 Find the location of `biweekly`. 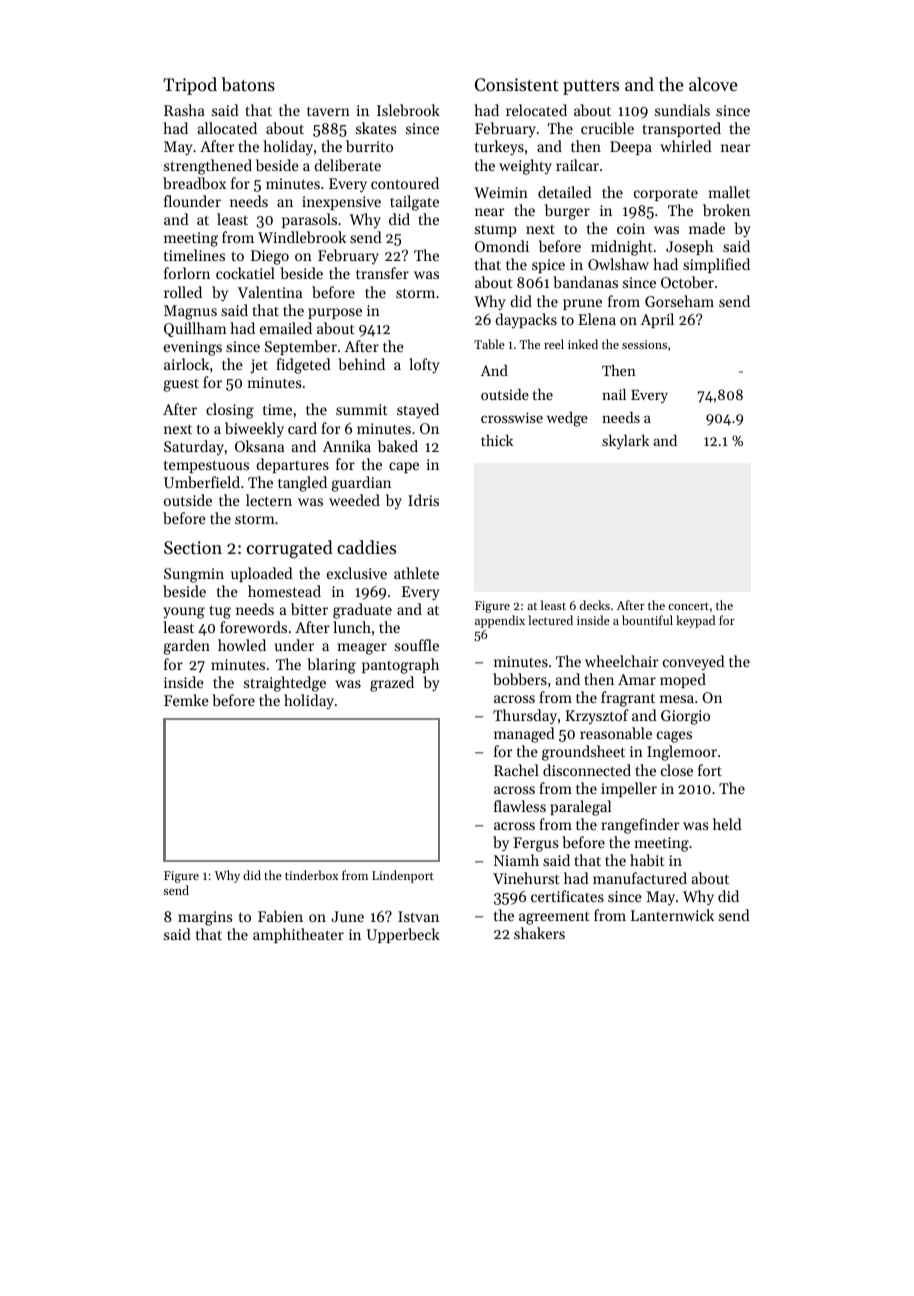

biweekly is located at coordinates (254, 430).
